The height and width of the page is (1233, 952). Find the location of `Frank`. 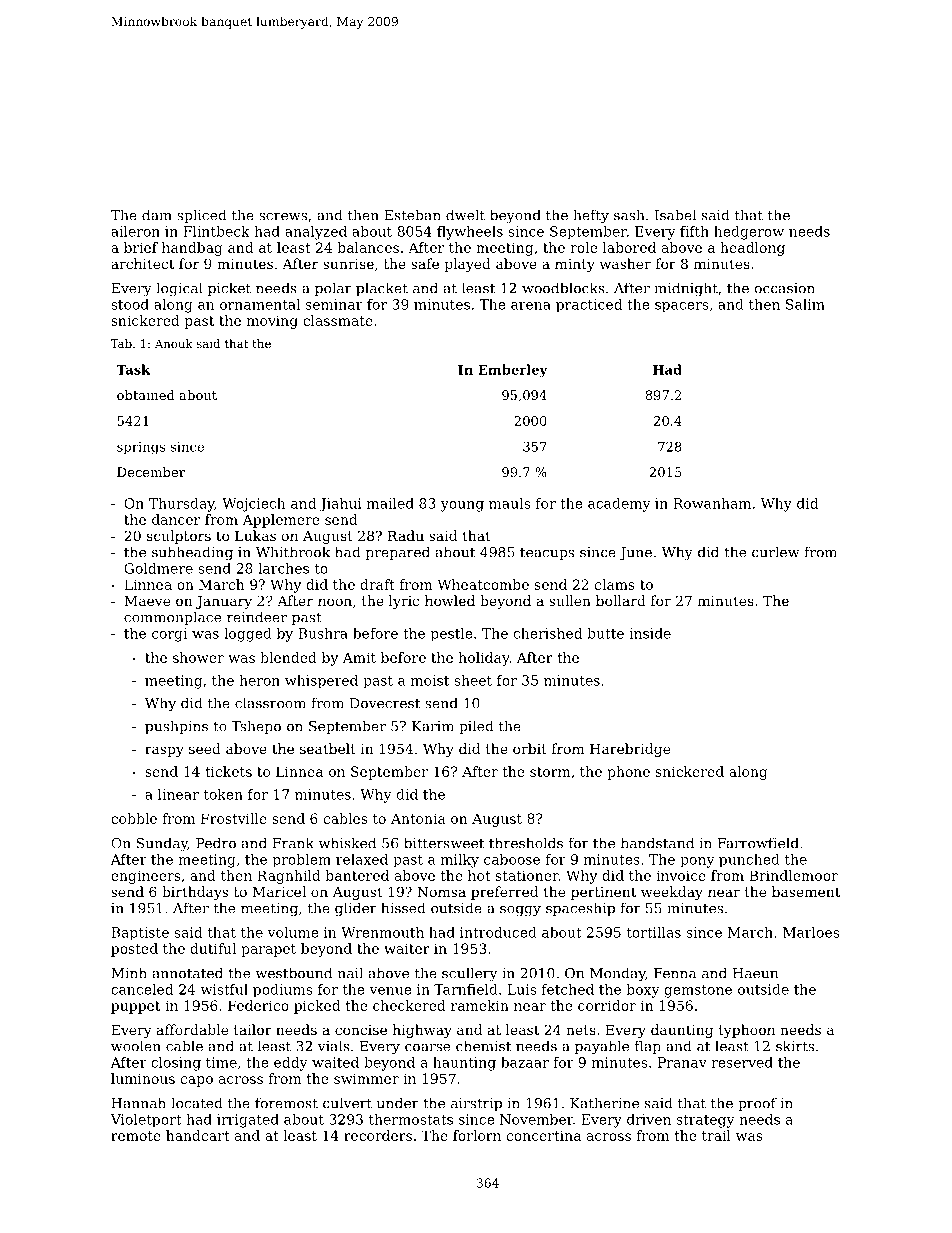

Frank is located at coordinates (293, 843).
